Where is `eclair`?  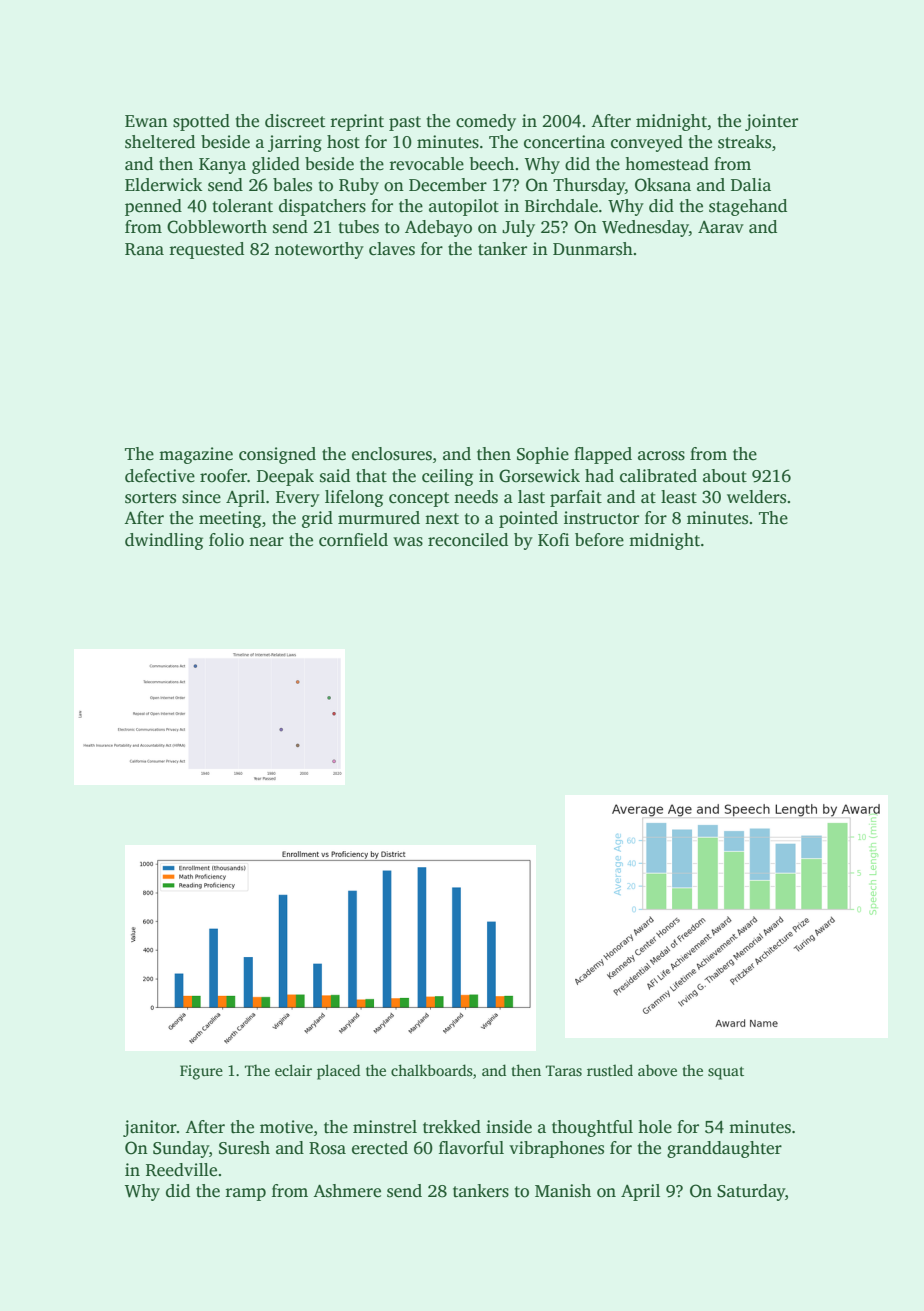
eclair is located at coordinates (293, 1070).
